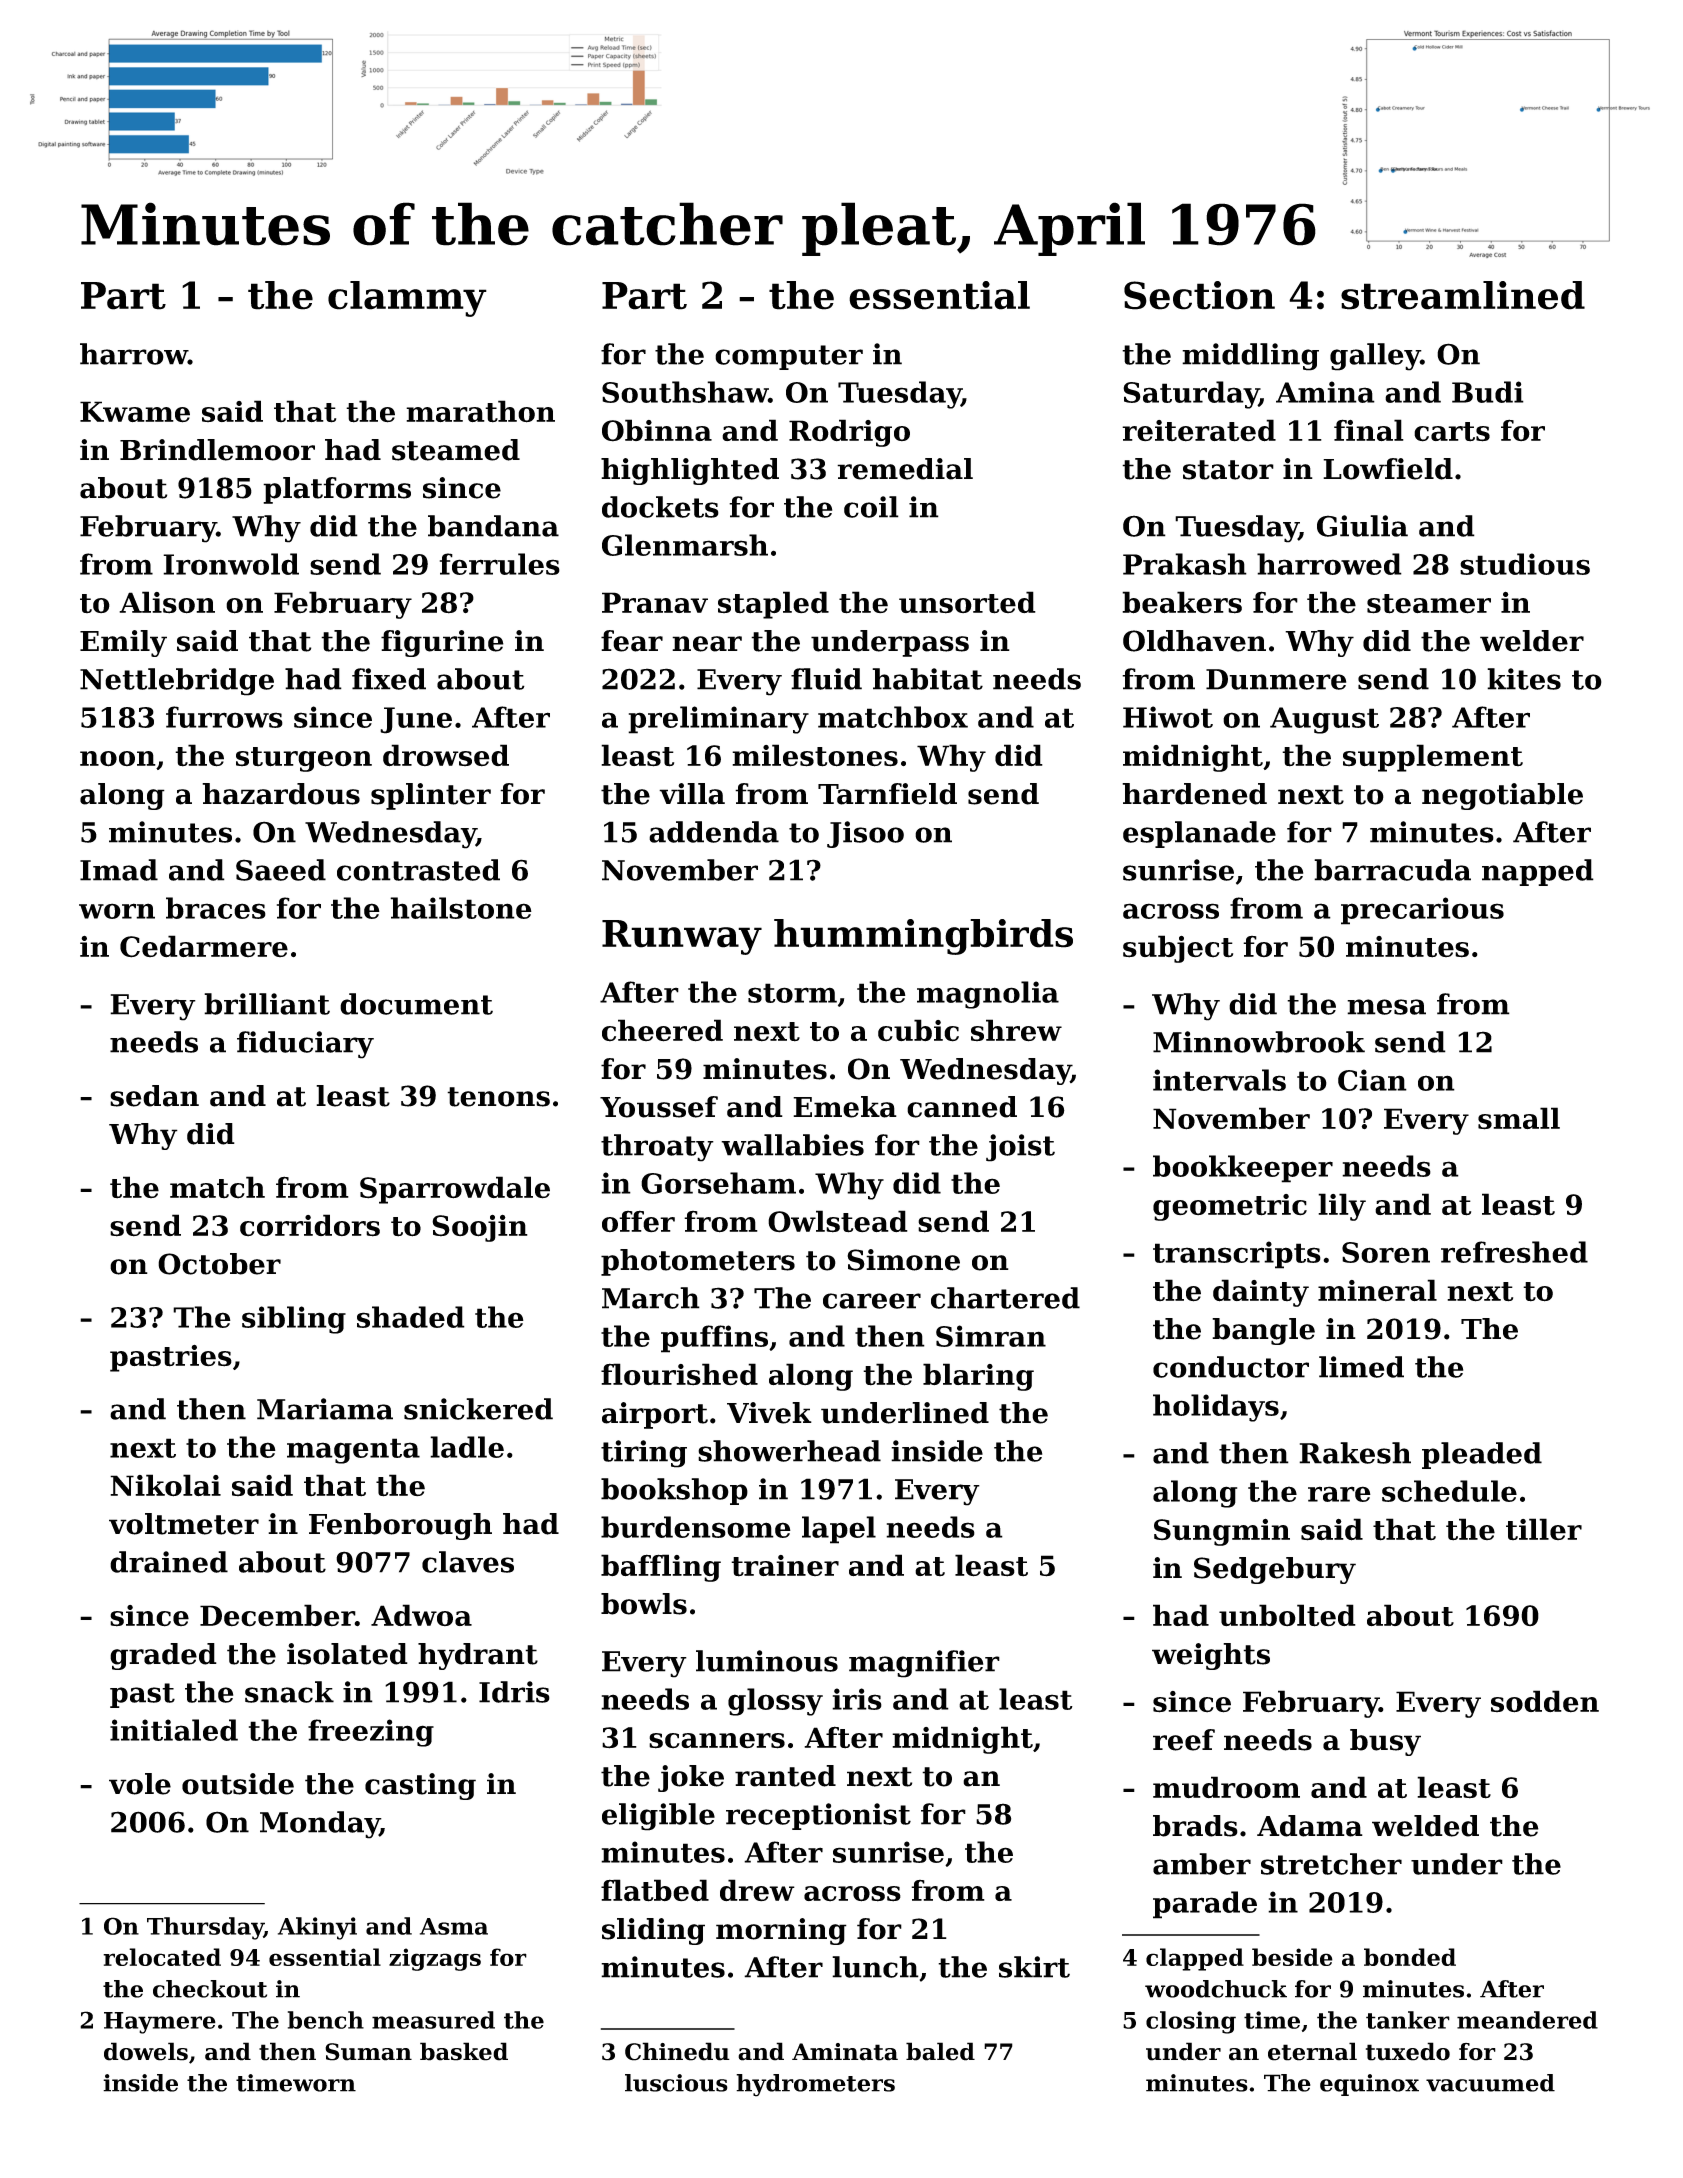 This image has width=1683, height=2178. Describe the element at coordinates (781, 1931) in the image. I see `morning` at that location.
